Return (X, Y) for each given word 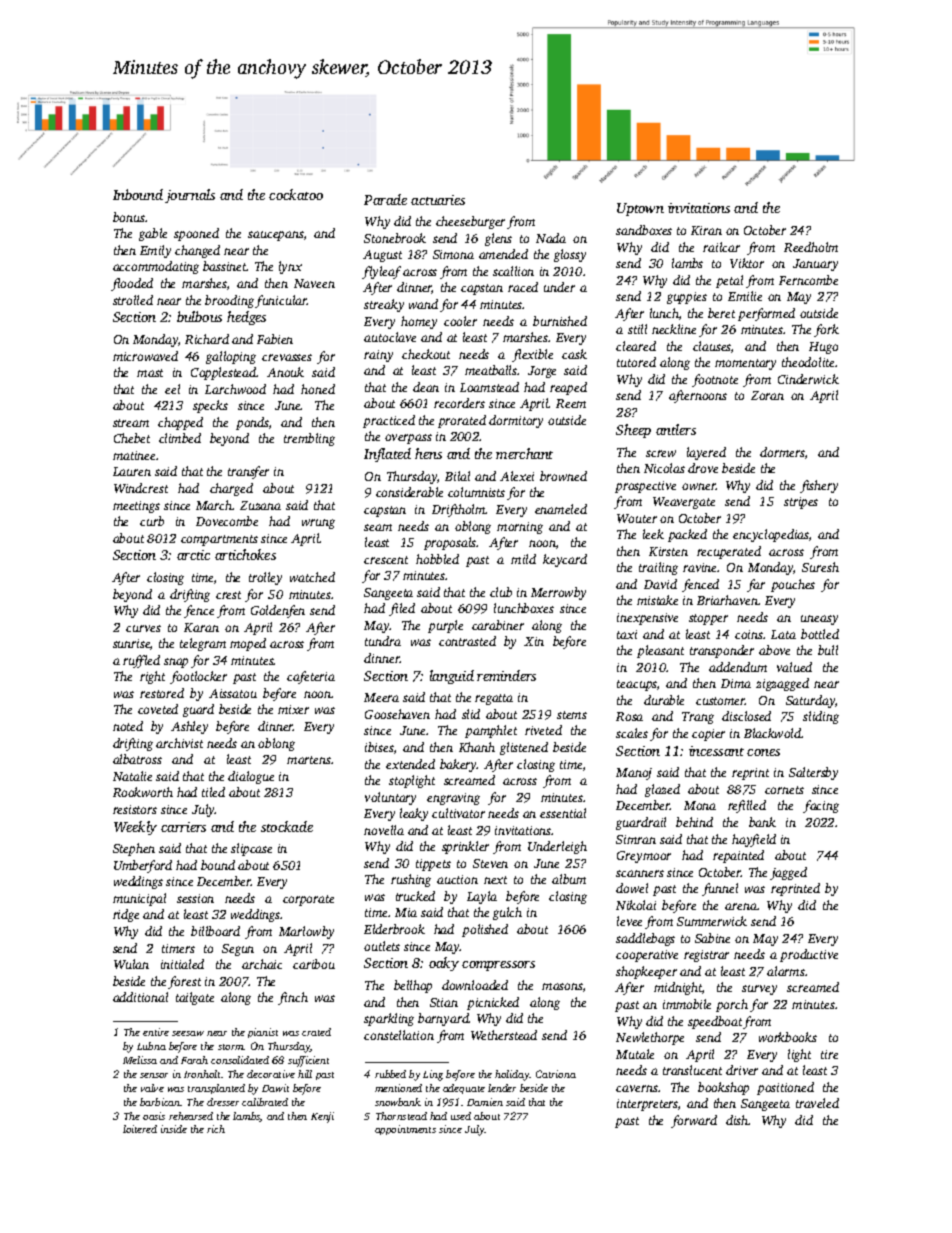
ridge (126, 915)
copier (708, 735)
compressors (498, 966)
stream (131, 423)
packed (687, 535)
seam (378, 527)
